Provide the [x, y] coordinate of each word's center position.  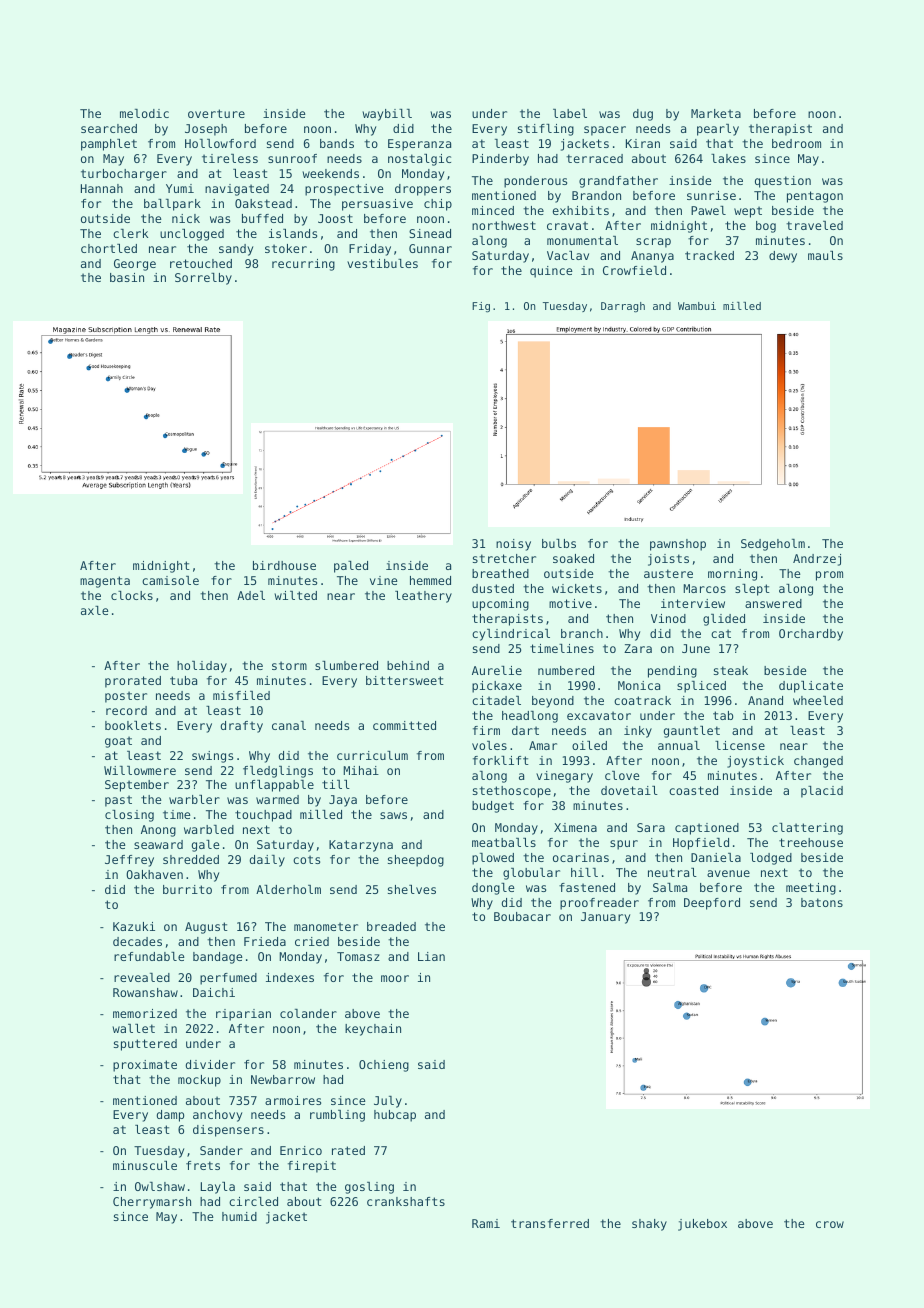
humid [239, 1216]
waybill [387, 115]
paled [351, 567]
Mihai [361, 770]
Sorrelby [203, 279]
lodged [771, 859]
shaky [649, 1225]
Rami [486, 1223]
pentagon [815, 197]
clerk [130, 233]
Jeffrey [129, 861]
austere [668, 573]
